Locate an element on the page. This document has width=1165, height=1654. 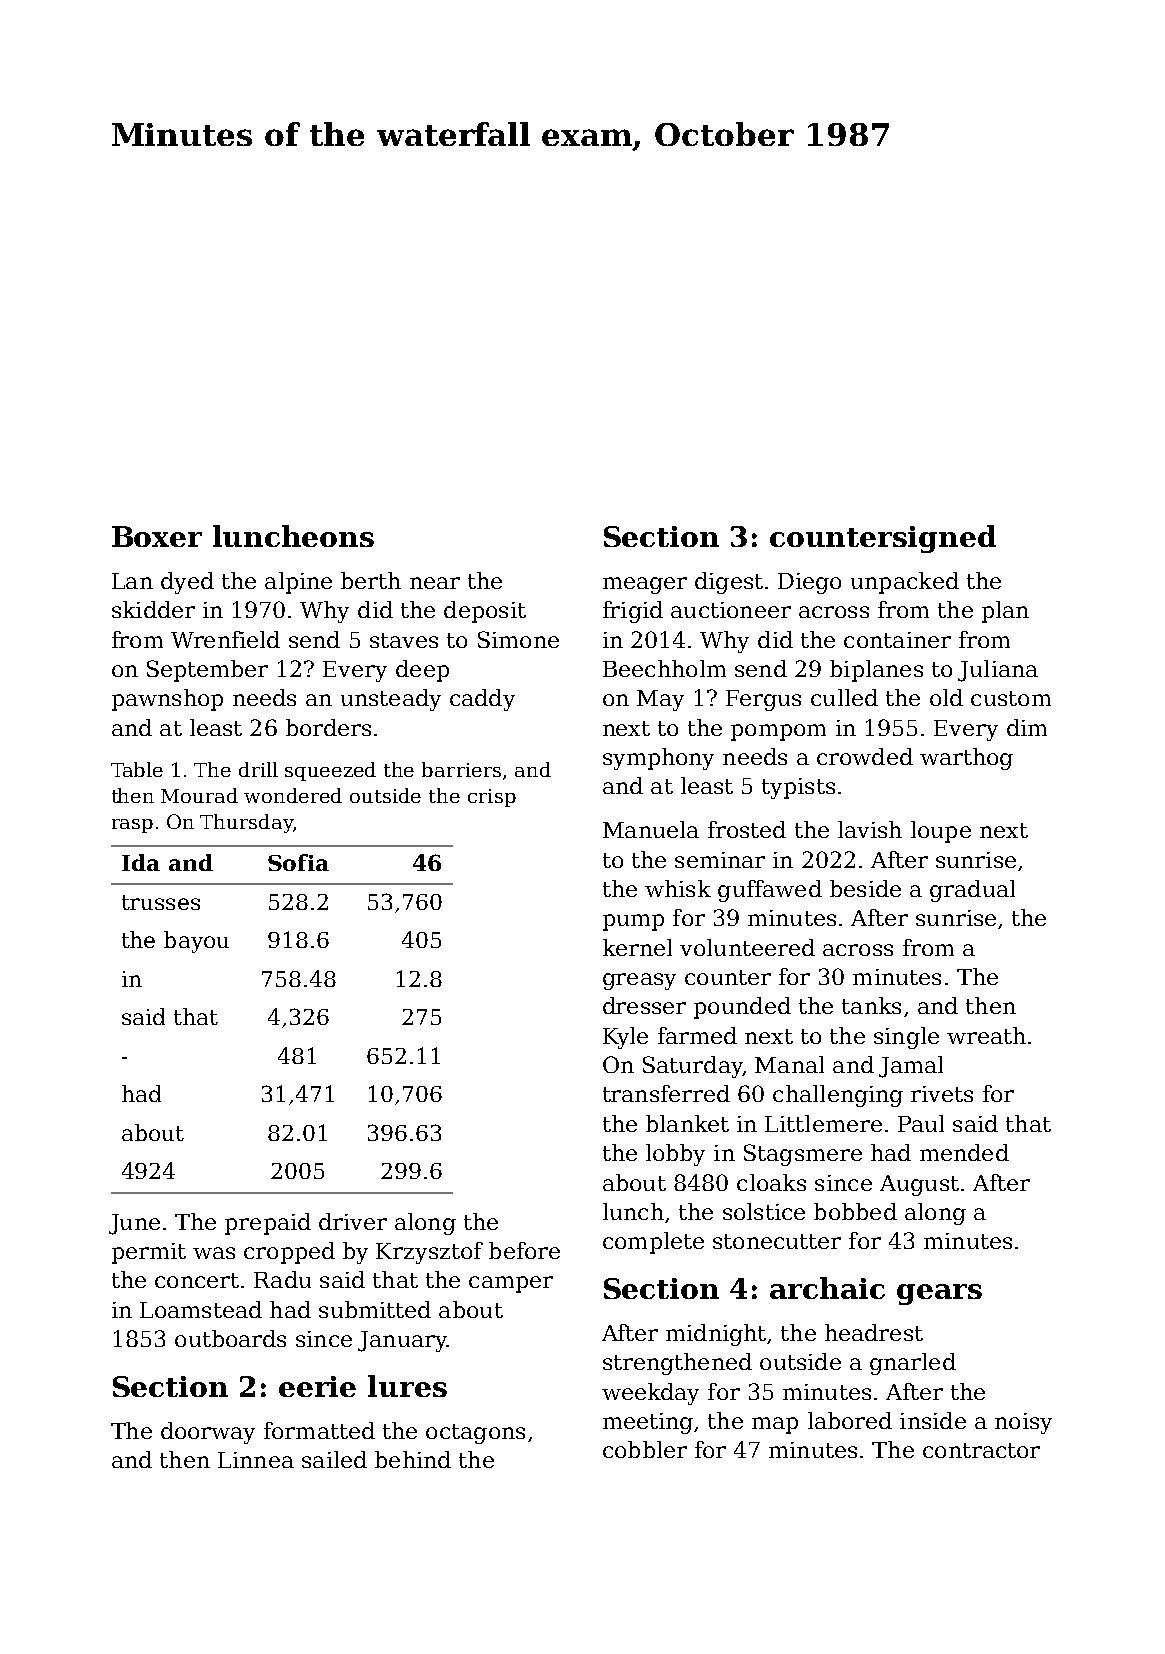
sailed is located at coordinates (334, 1459).
